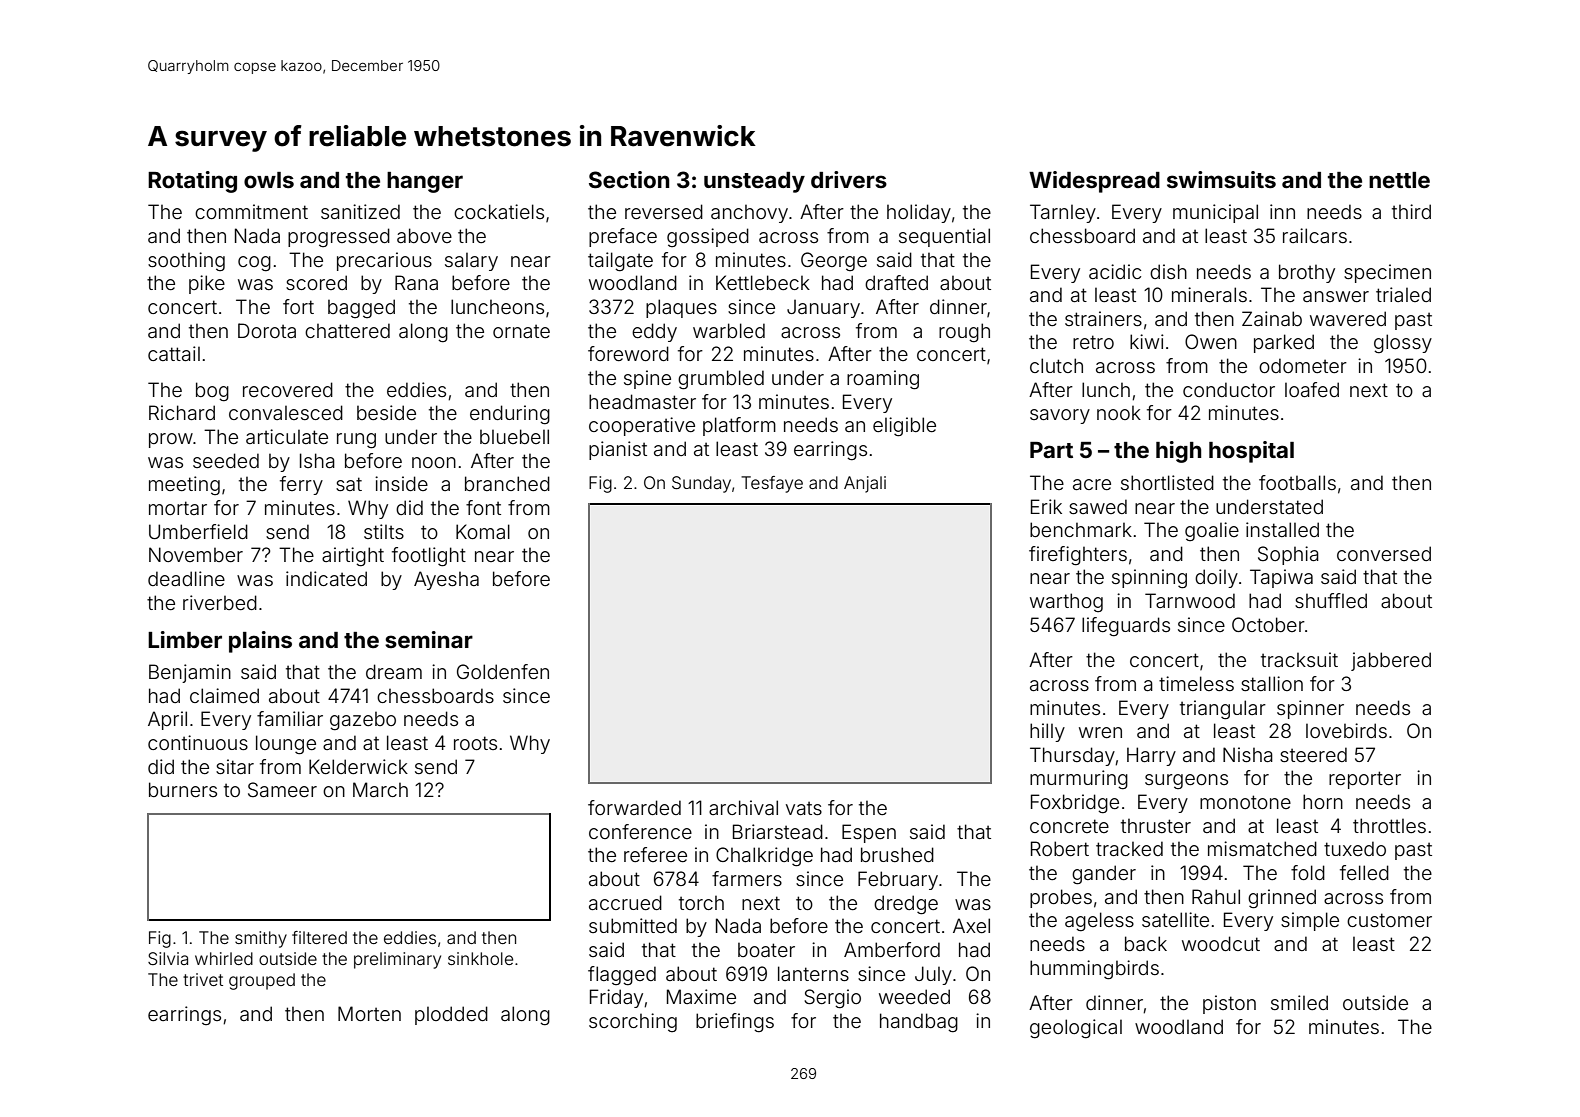 This image has height=1117, width=1580. Describe the element at coordinates (1282, 529) in the image. I see `installed` at that location.
